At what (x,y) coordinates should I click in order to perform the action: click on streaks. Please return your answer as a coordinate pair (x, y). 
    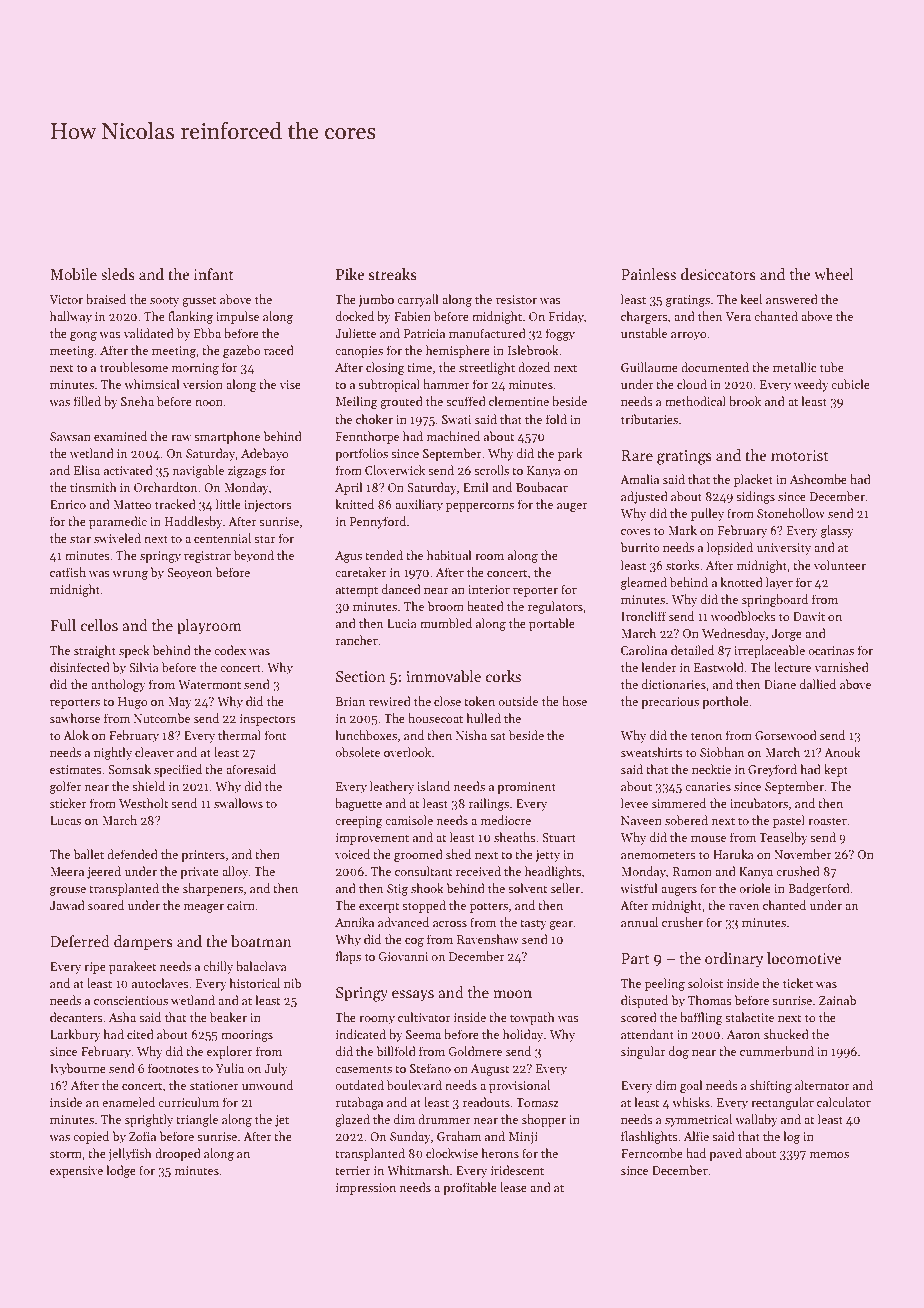
    Looking at the image, I should click on (393, 274).
